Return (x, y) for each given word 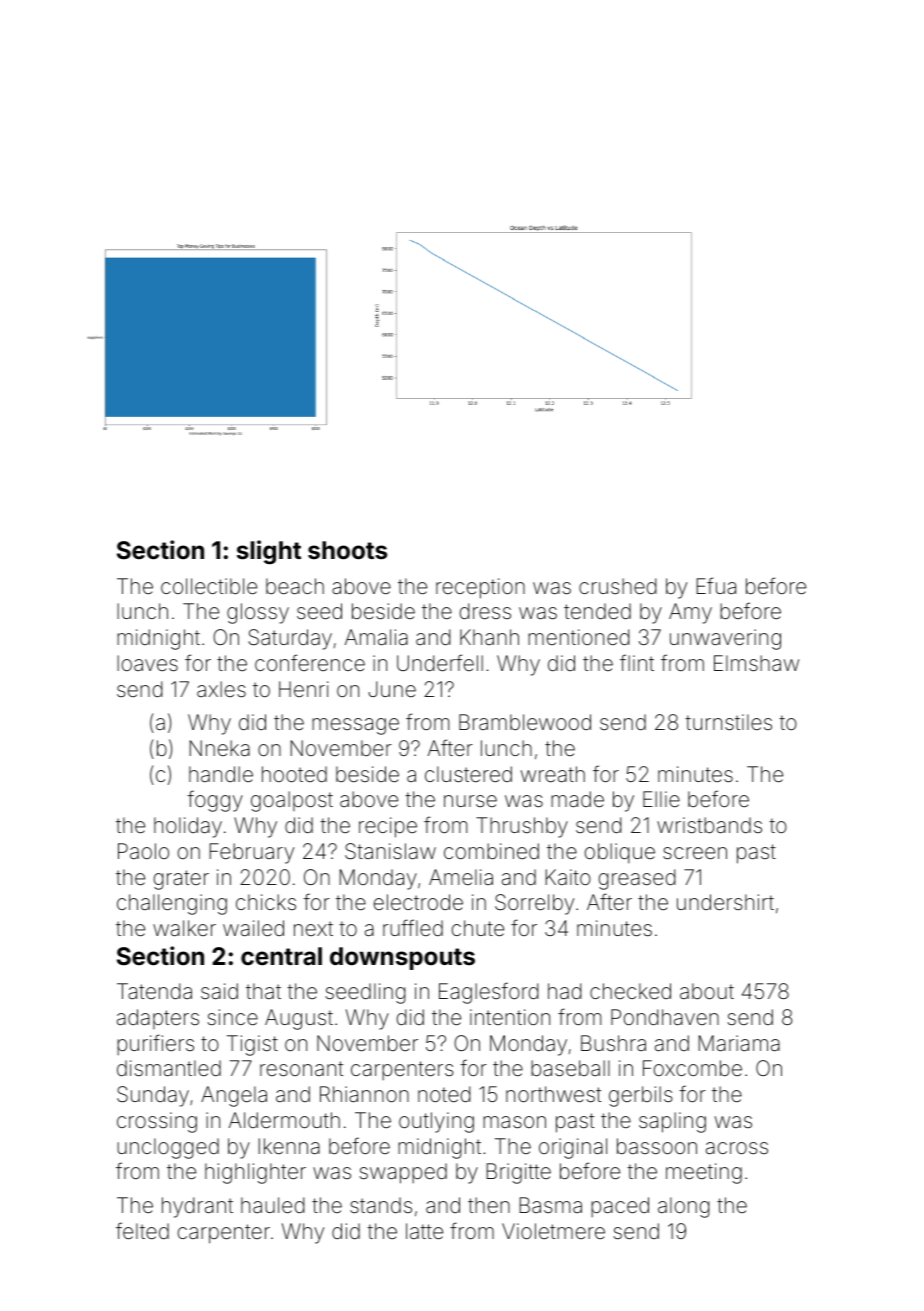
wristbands (709, 825)
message (355, 726)
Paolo (143, 851)
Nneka (219, 748)
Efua (716, 585)
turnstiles (728, 722)
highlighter (255, 1173)
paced (620, 1207)
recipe (388, 827)
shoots (347, 550)
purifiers (155, 1044)
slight (269, 552)
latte (424, 1231)
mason (514, 1122)
